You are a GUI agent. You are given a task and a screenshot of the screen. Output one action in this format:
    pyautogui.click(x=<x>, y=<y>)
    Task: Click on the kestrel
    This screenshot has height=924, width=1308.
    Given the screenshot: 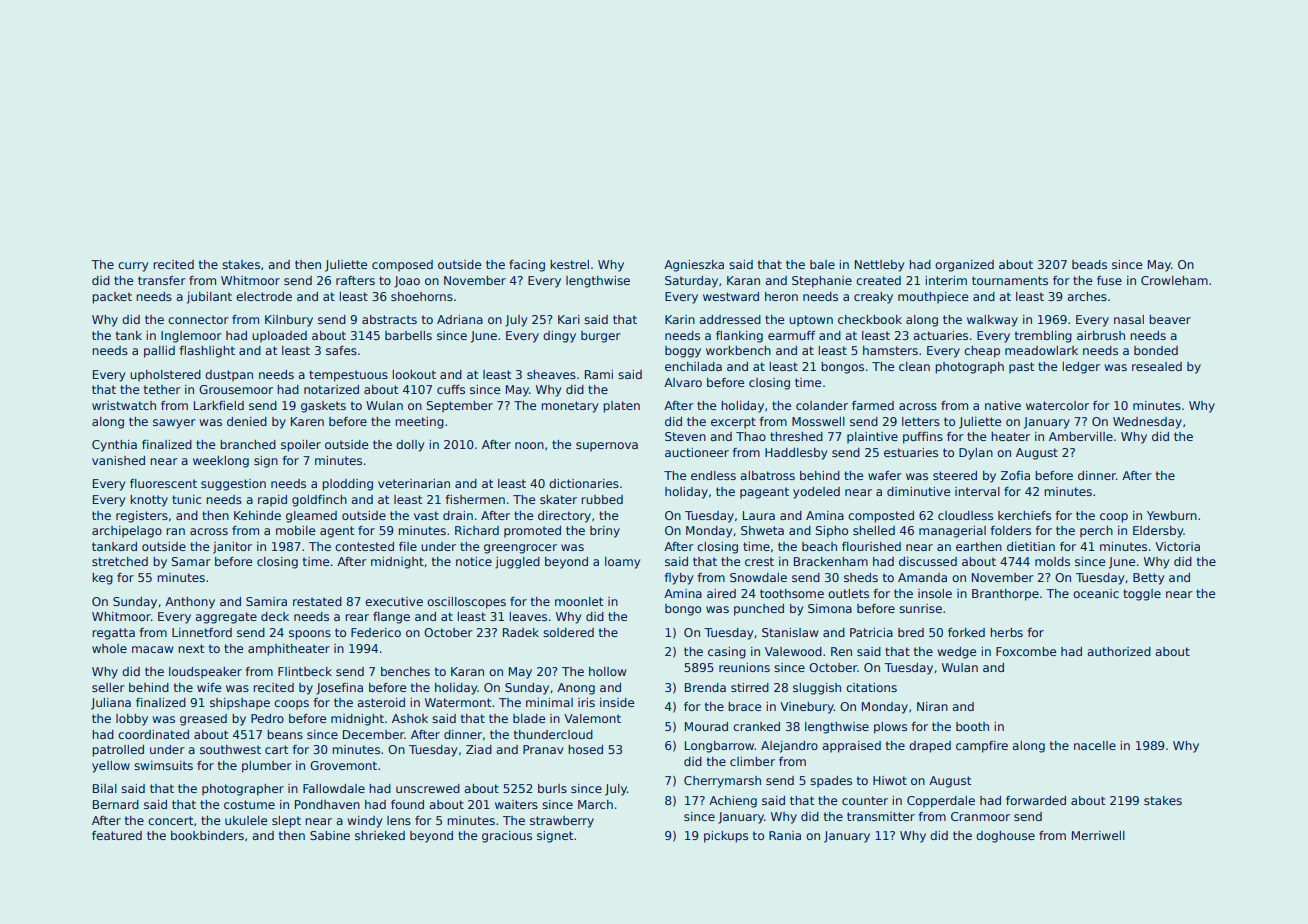 What is the action you would take?
    pyautogui.click(x=570, y=264)
